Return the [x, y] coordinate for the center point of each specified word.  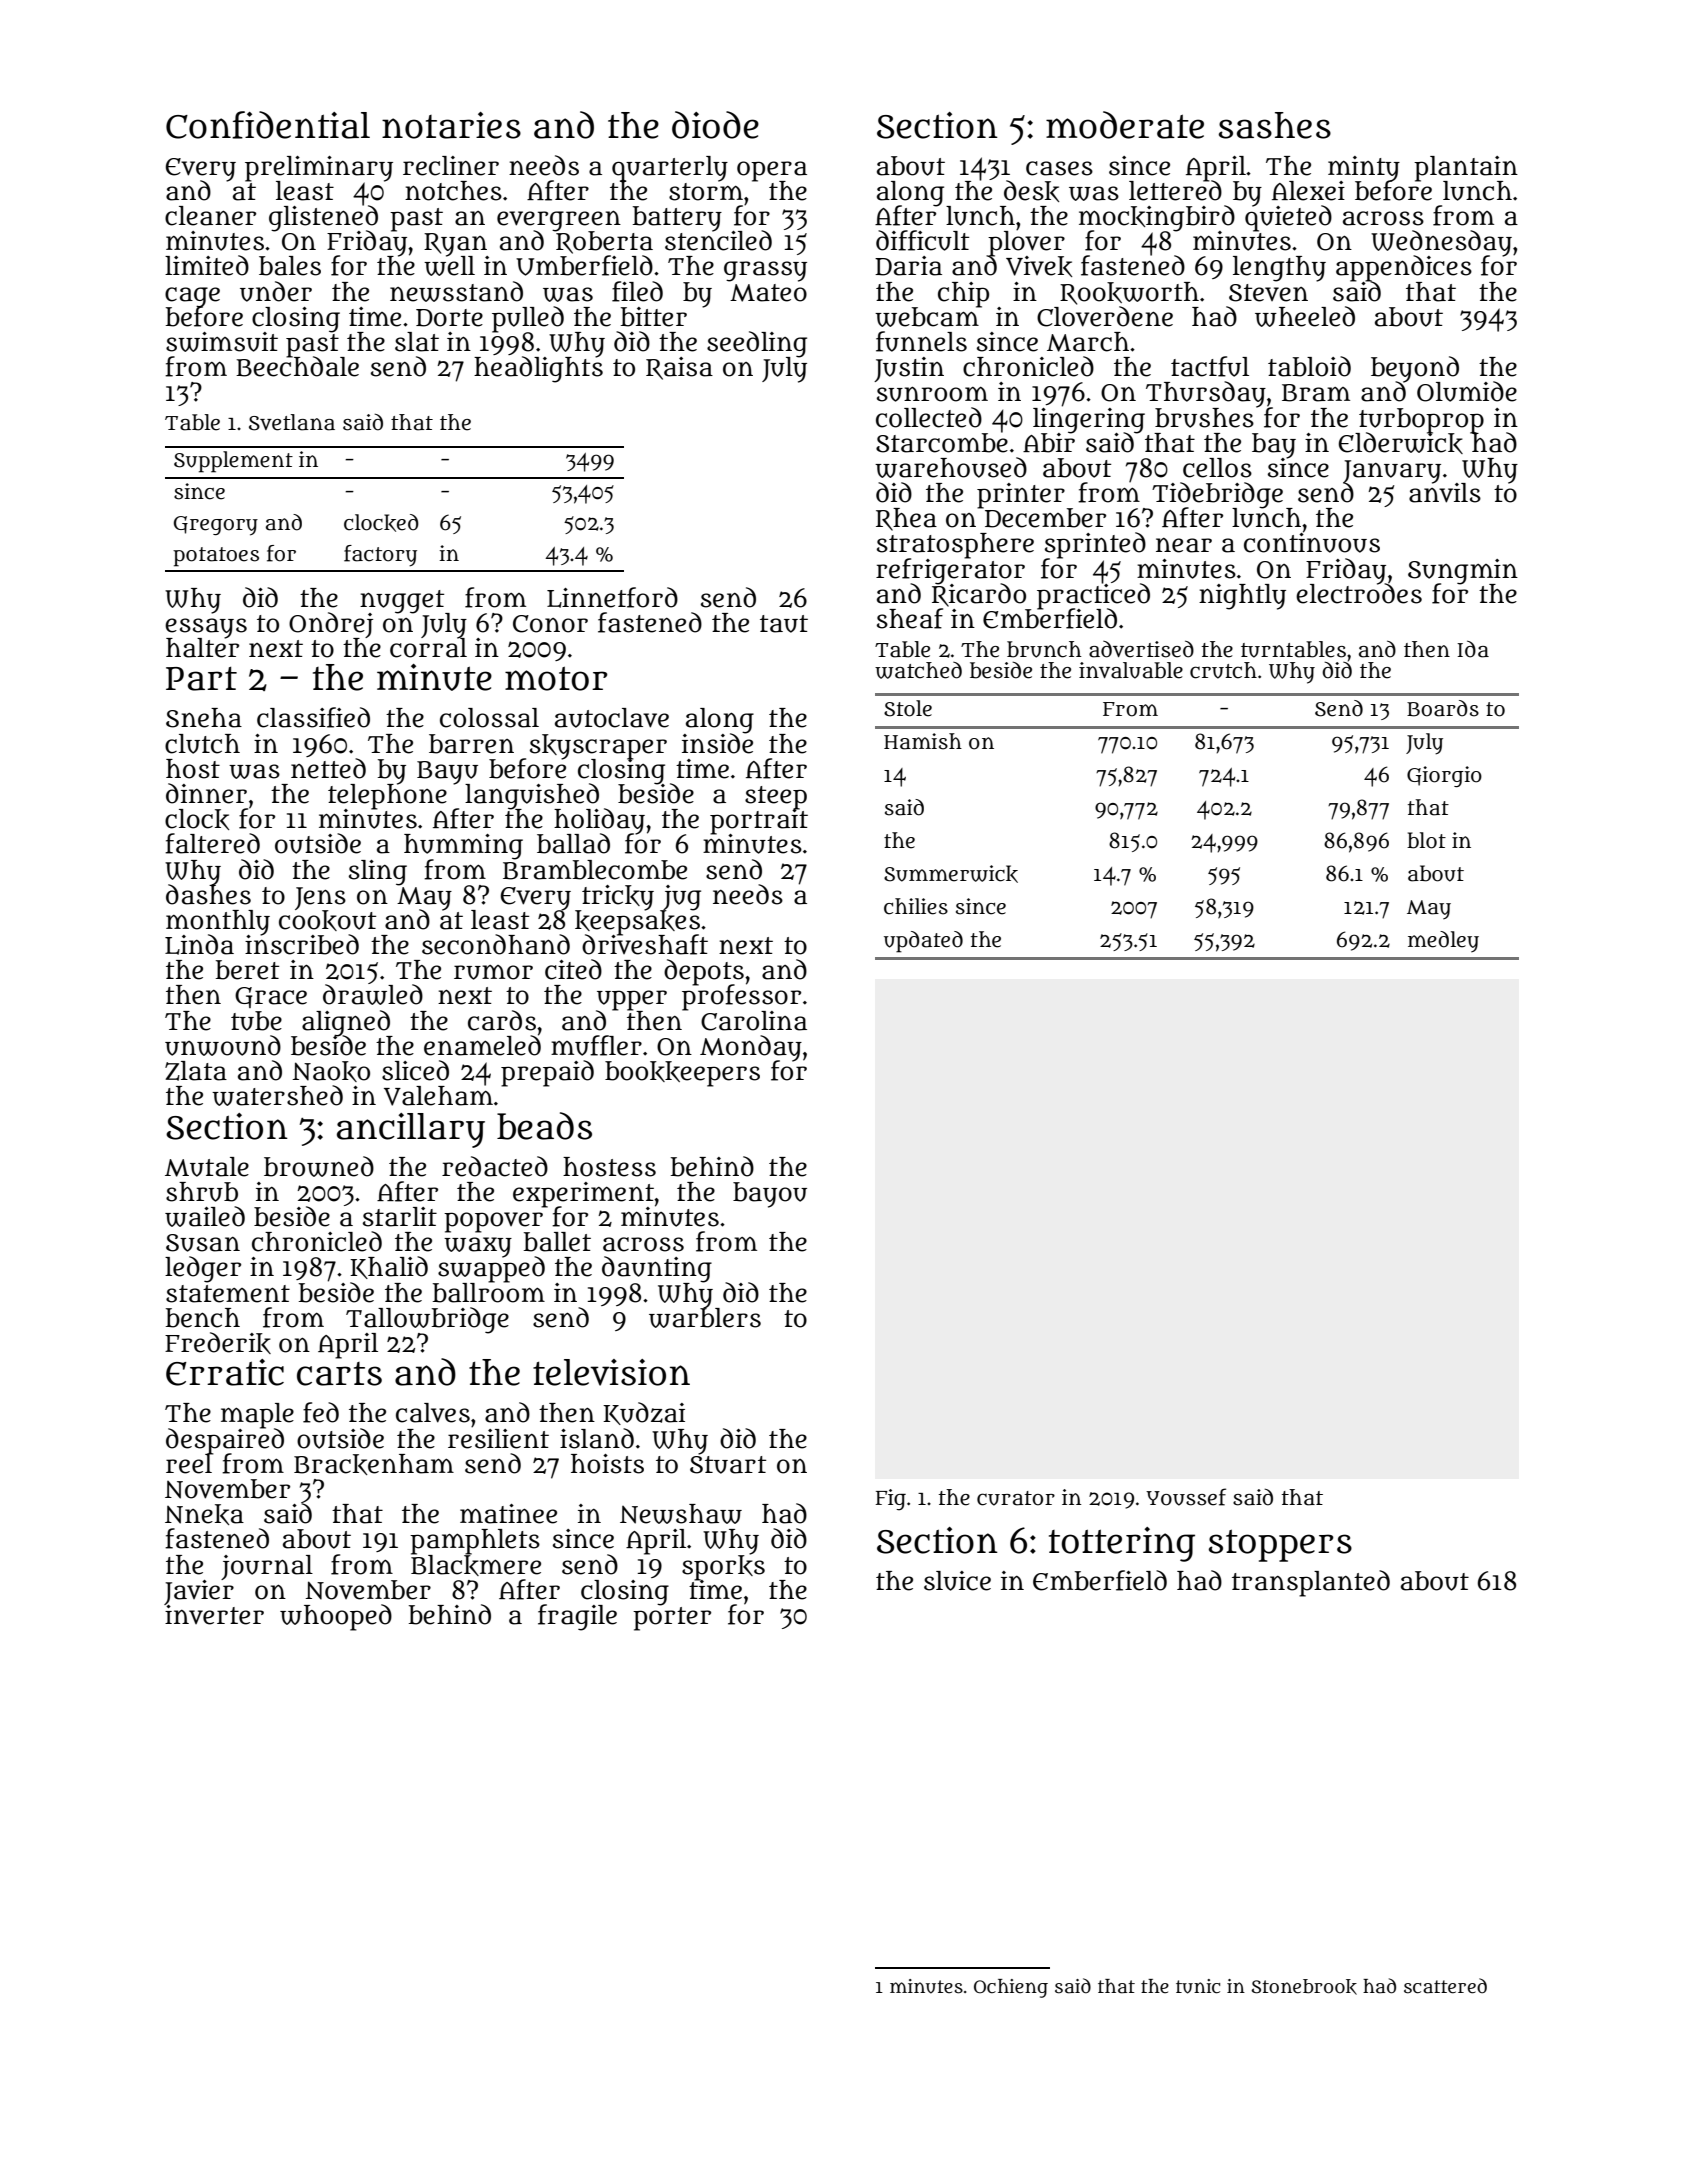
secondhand [496, 944]
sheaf [910, 618]
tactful [1210, 366]
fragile [577, 1617]
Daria [908, 266]
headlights [538, 370]
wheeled [1305, 316]
